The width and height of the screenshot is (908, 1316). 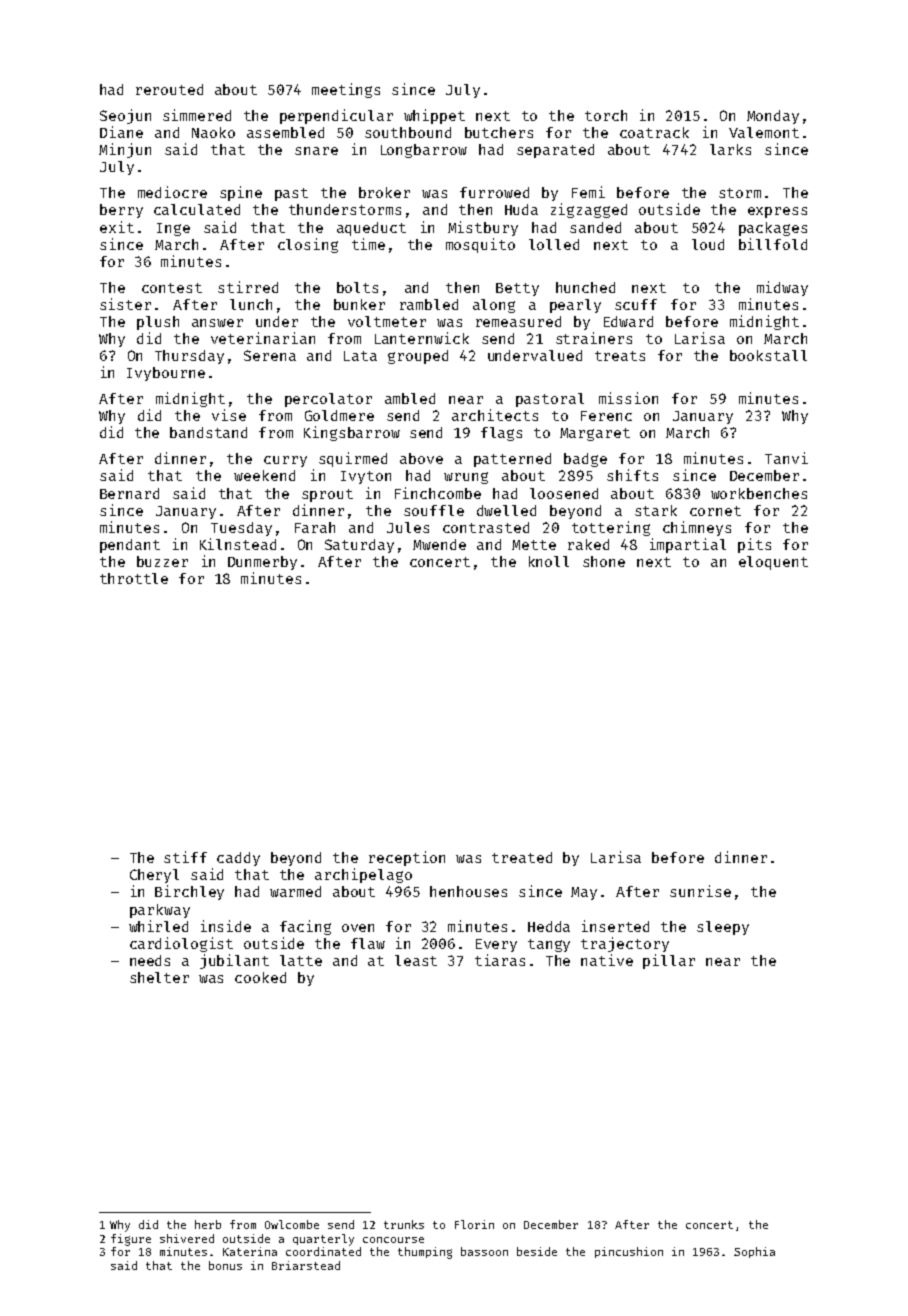 I want to click on knoll, so click(x=549, y=561).
